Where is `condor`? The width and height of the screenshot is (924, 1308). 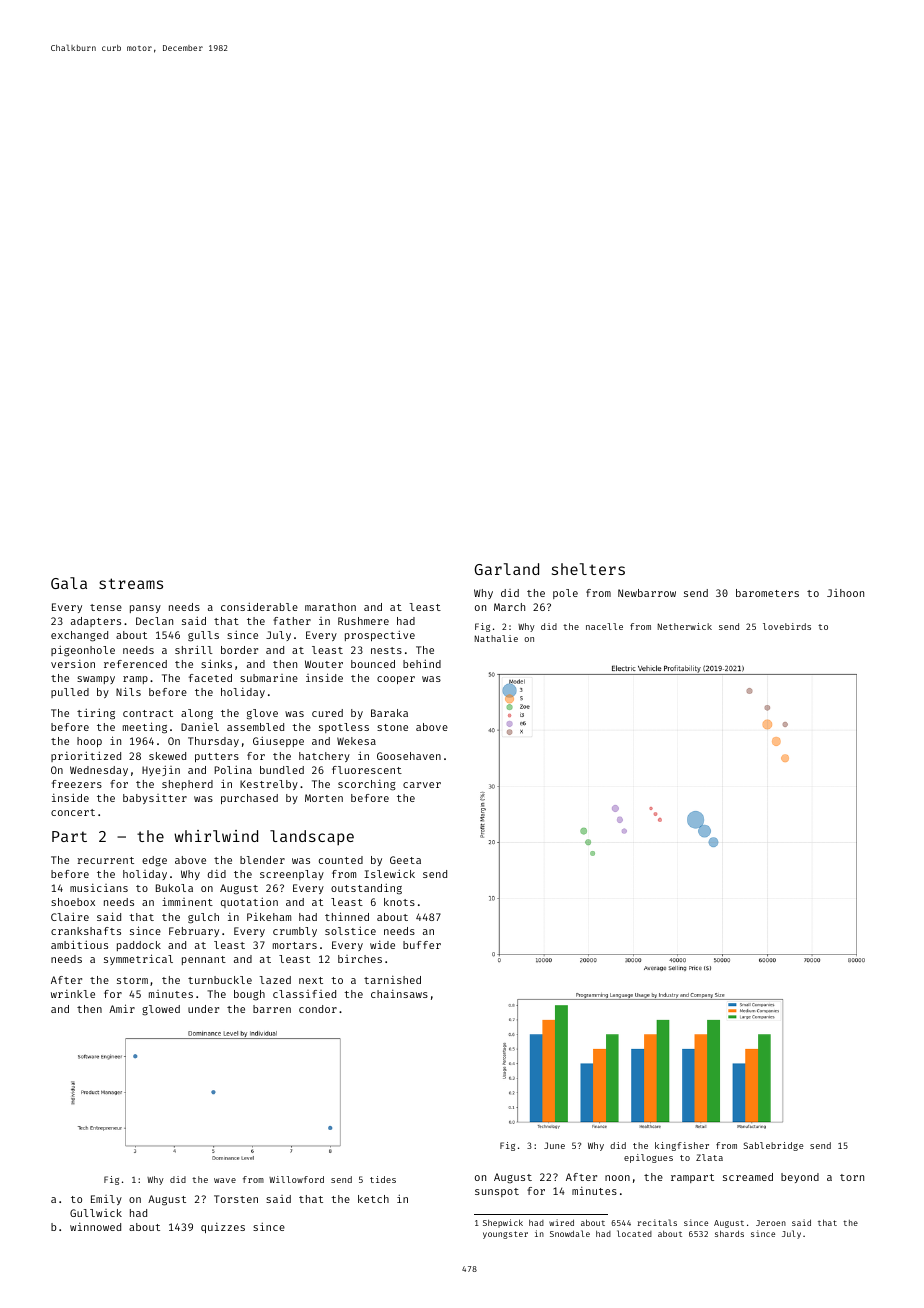
condor is located at coordinates (318, 1009).
